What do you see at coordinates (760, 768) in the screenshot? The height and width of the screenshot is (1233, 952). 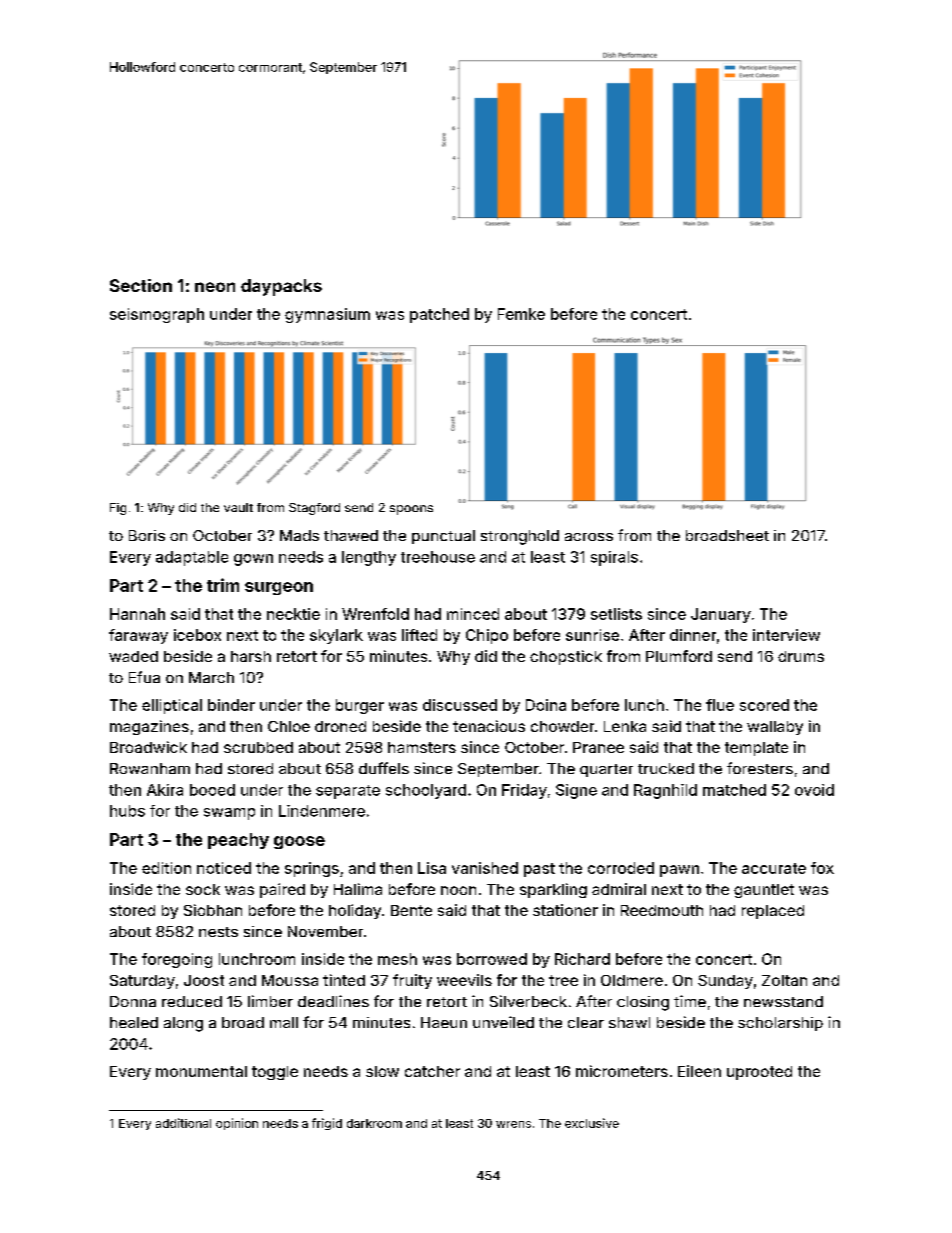 I see `foresters` at bounding box center [760, 768].
